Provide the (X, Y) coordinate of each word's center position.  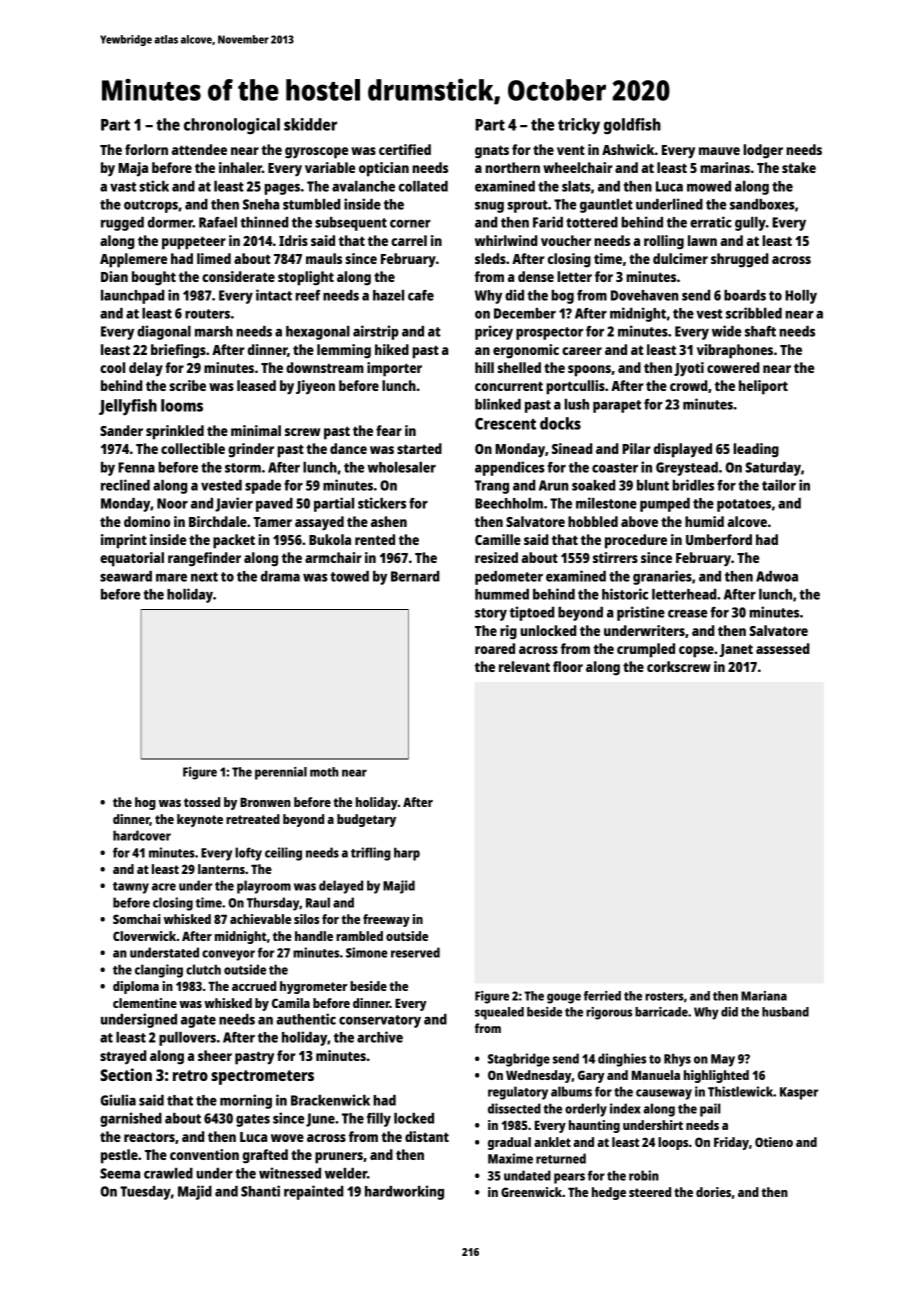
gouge (564, 998)
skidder (310, 124)
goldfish (632, 126)
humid (704, 521)
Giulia (118, 1100)
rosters (664, 996)
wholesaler (401, 467)
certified (405, 149)
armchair (333, 557)
